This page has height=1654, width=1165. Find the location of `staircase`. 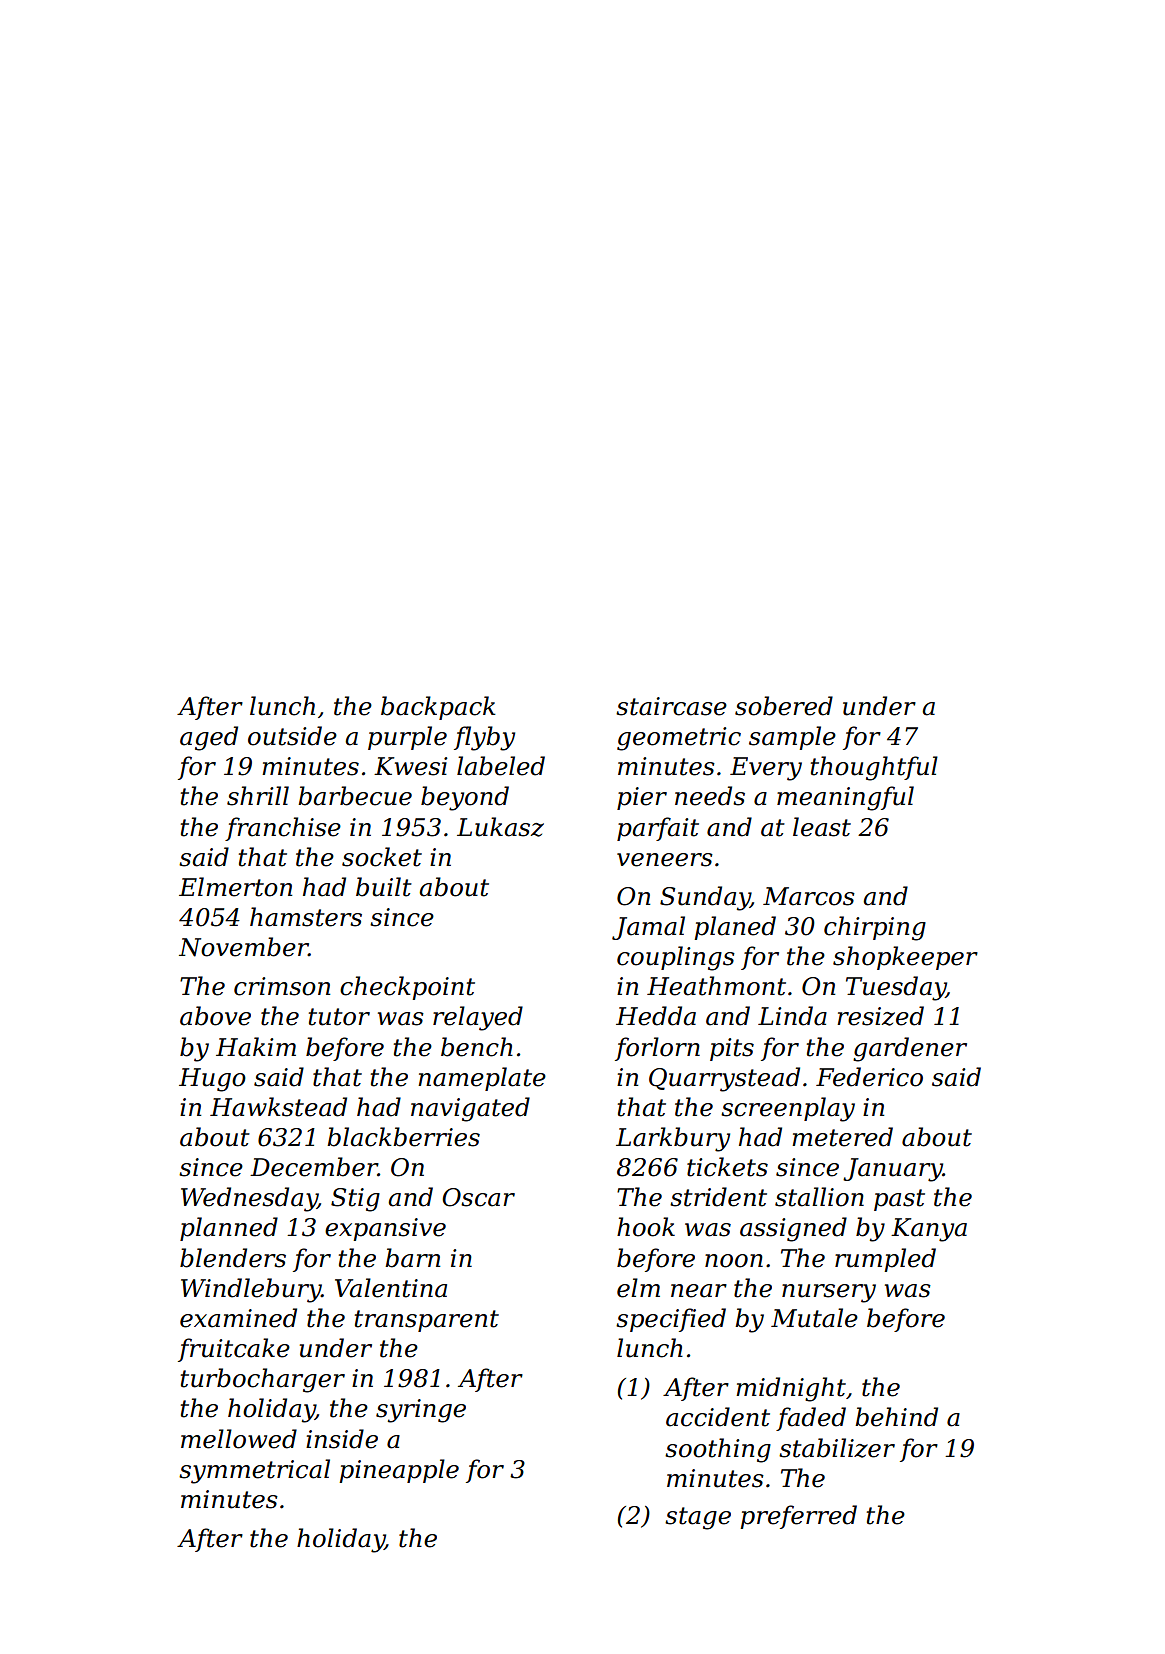

staircase is located at coordinates (671, 706).
